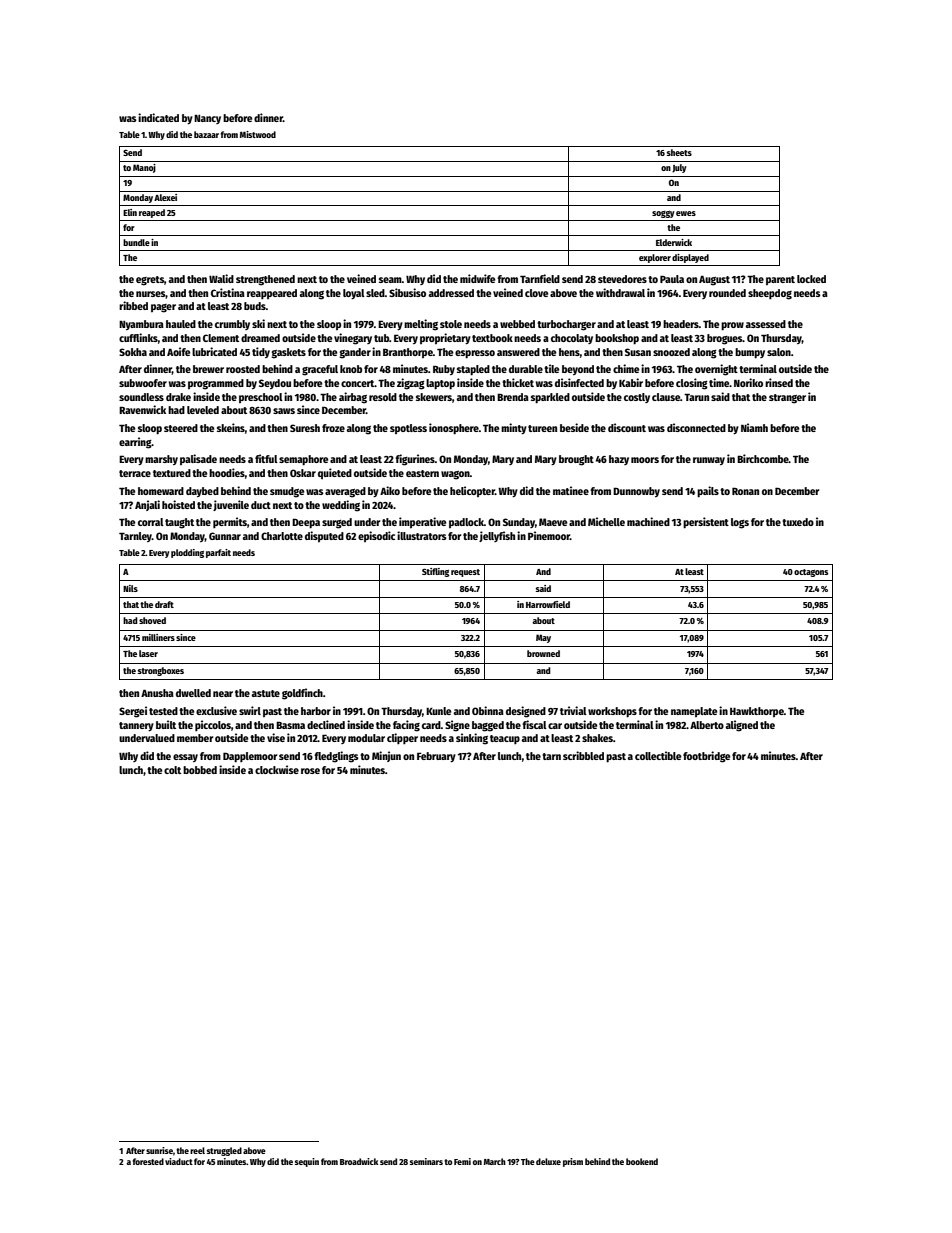 The width and height of the screenshot is (952, 1233). Describe the element at coordinates (172, 770) in the screenshot. I see `colt` at that location.
